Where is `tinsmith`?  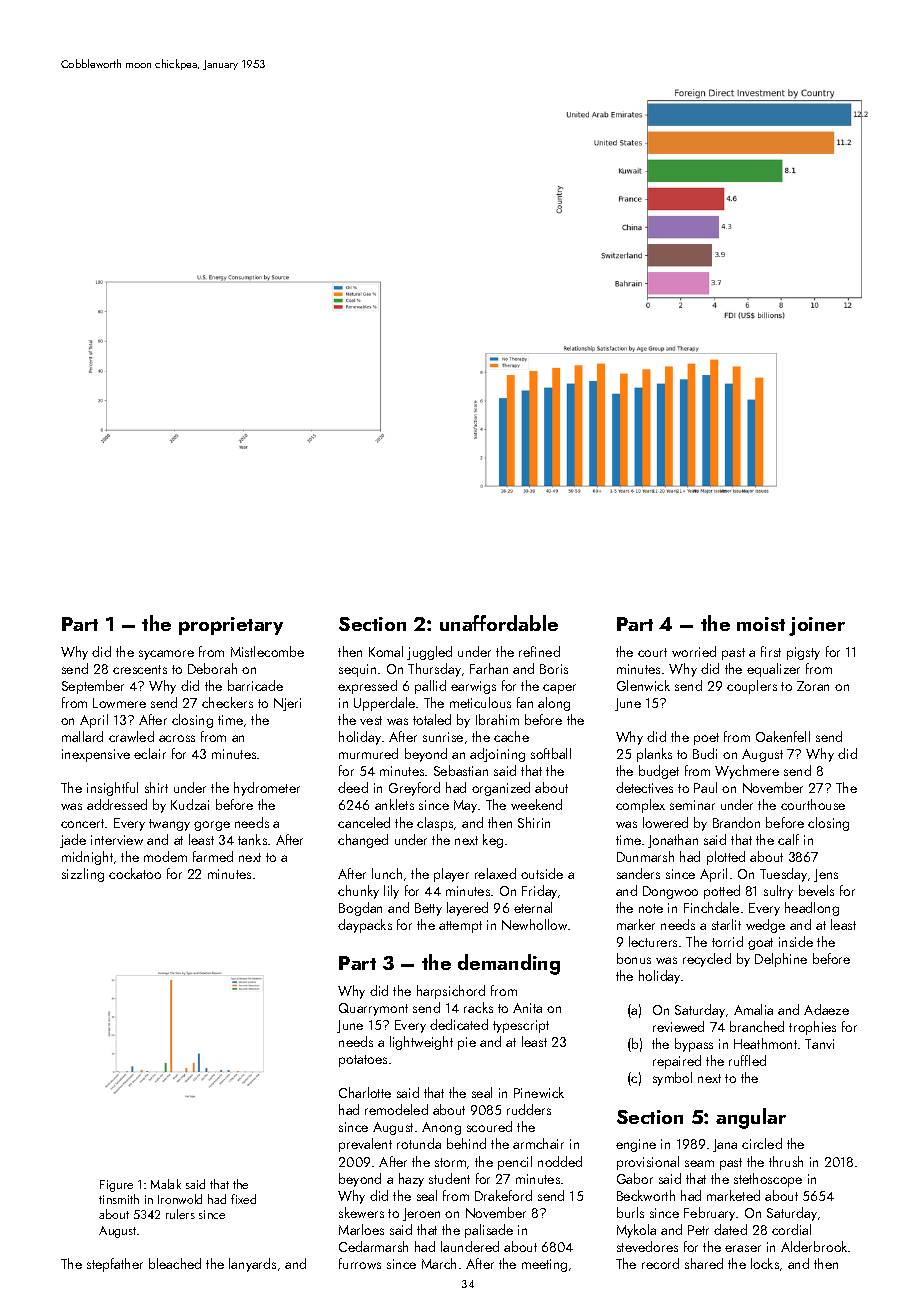
tinsmith is located at coordinates (119, 1199).
